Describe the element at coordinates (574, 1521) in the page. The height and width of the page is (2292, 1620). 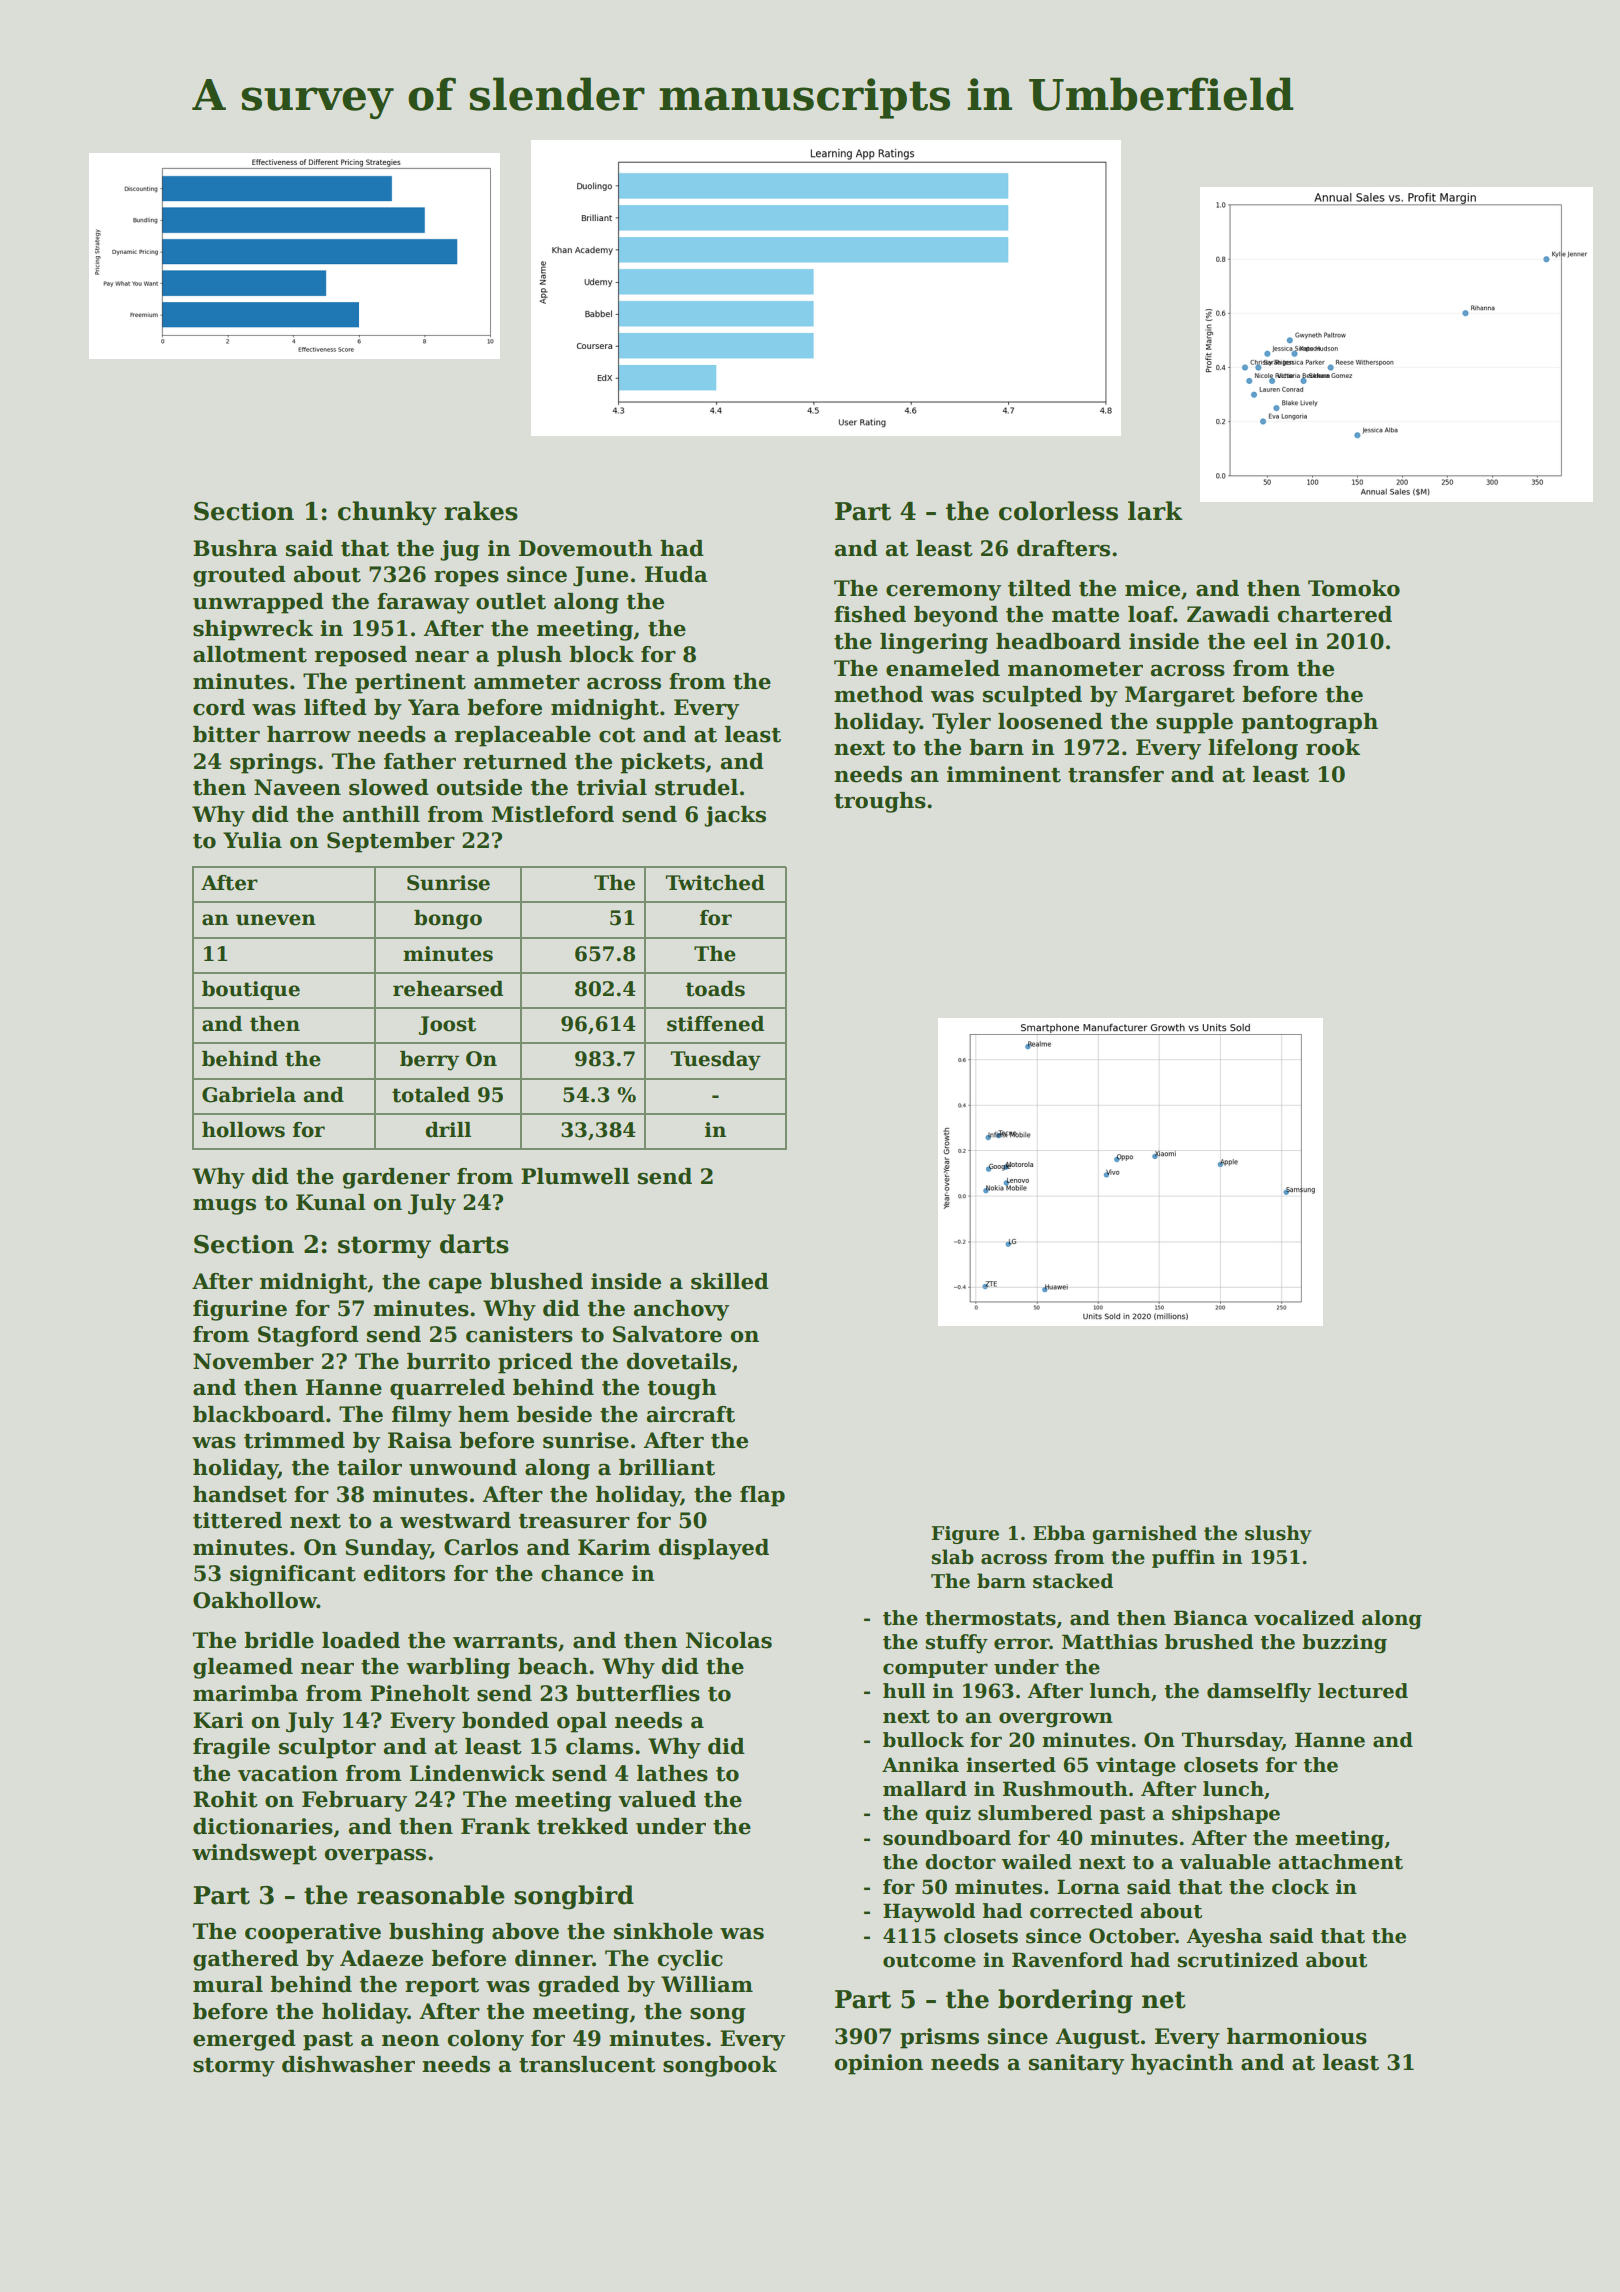
I see `treasurer` at that location.
